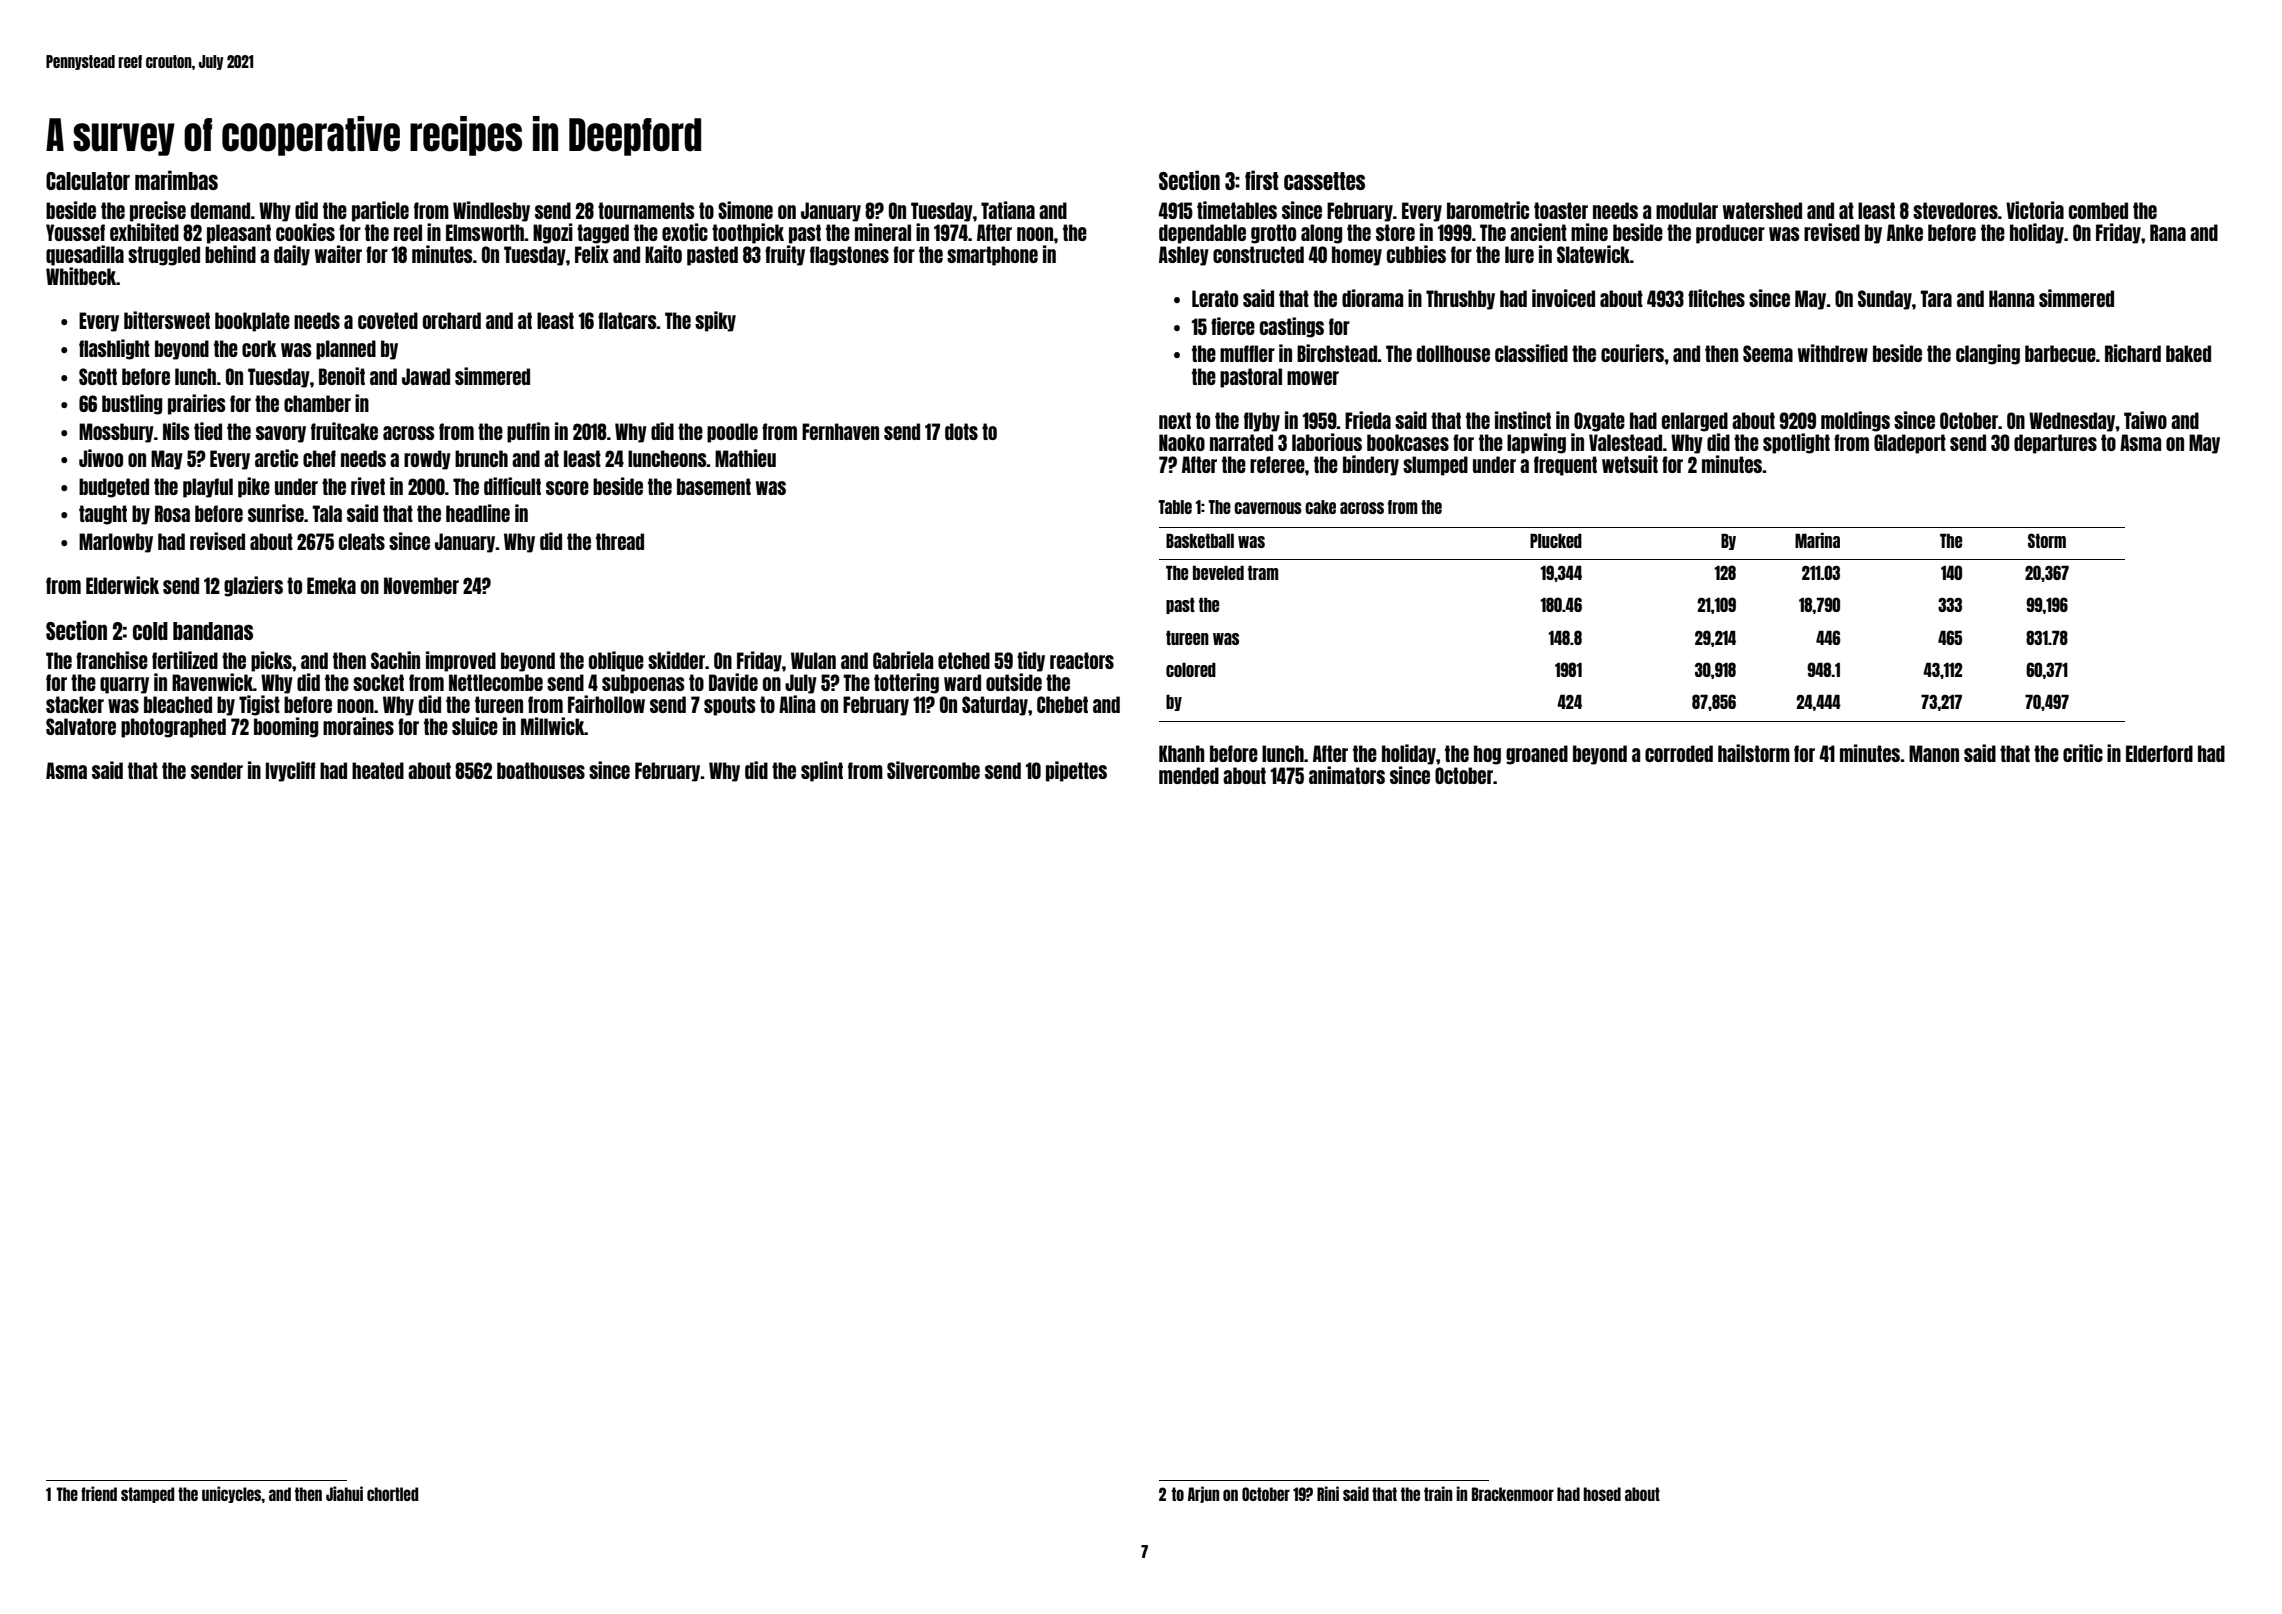 Image resolution: width=2282 pixels, height=1614 pixels. I want to click on Manon, so click(1934, 753).
